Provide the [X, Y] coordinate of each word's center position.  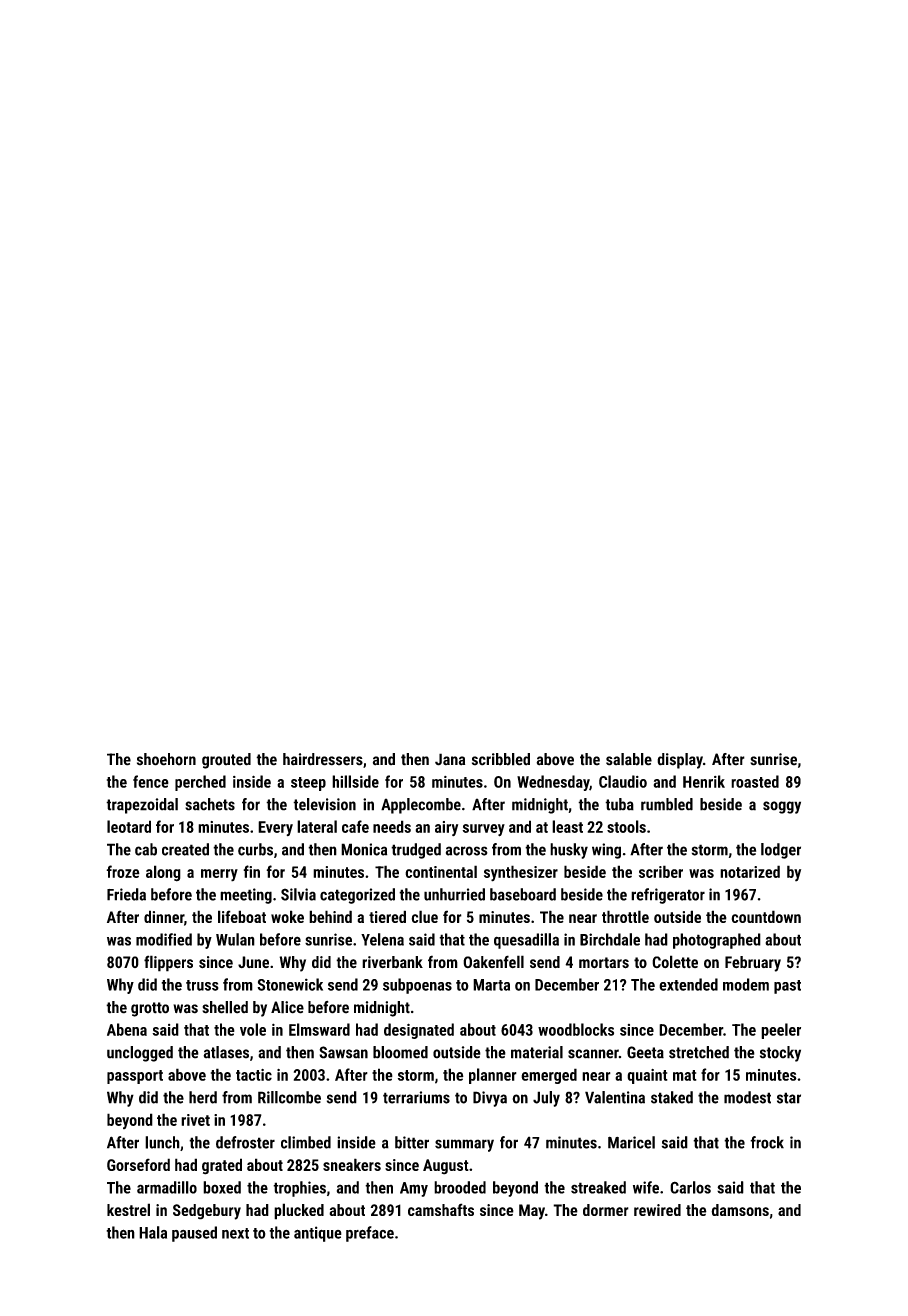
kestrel [128, 1209]
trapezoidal [142, 806]
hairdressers [323, 759]
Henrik [704, 781]
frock [767, 1142]
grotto [150, 1009]
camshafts [441, 1209]
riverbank [392, 962]
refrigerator [668, 896]
